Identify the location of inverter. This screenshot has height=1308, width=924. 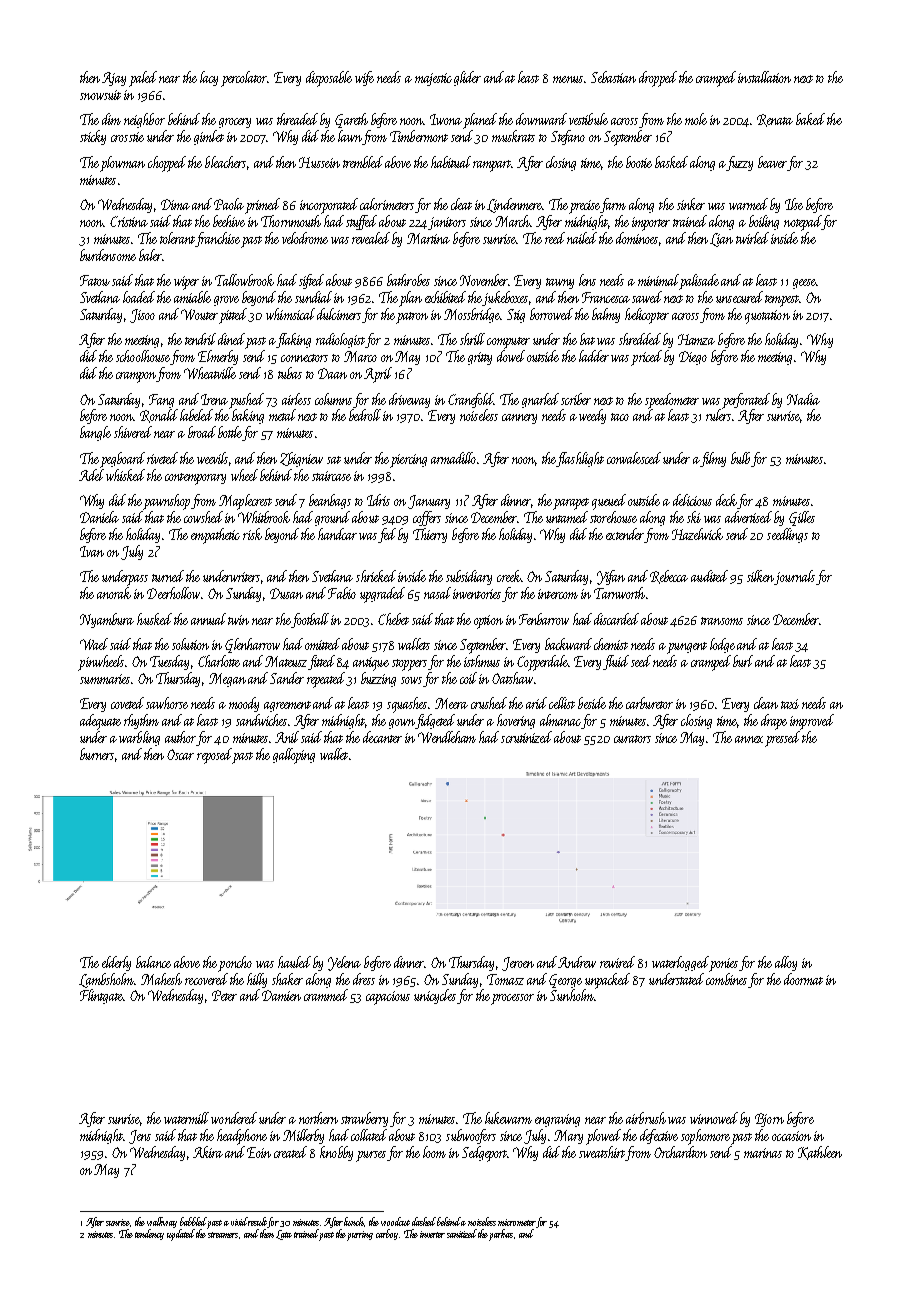
(432, 1234).
